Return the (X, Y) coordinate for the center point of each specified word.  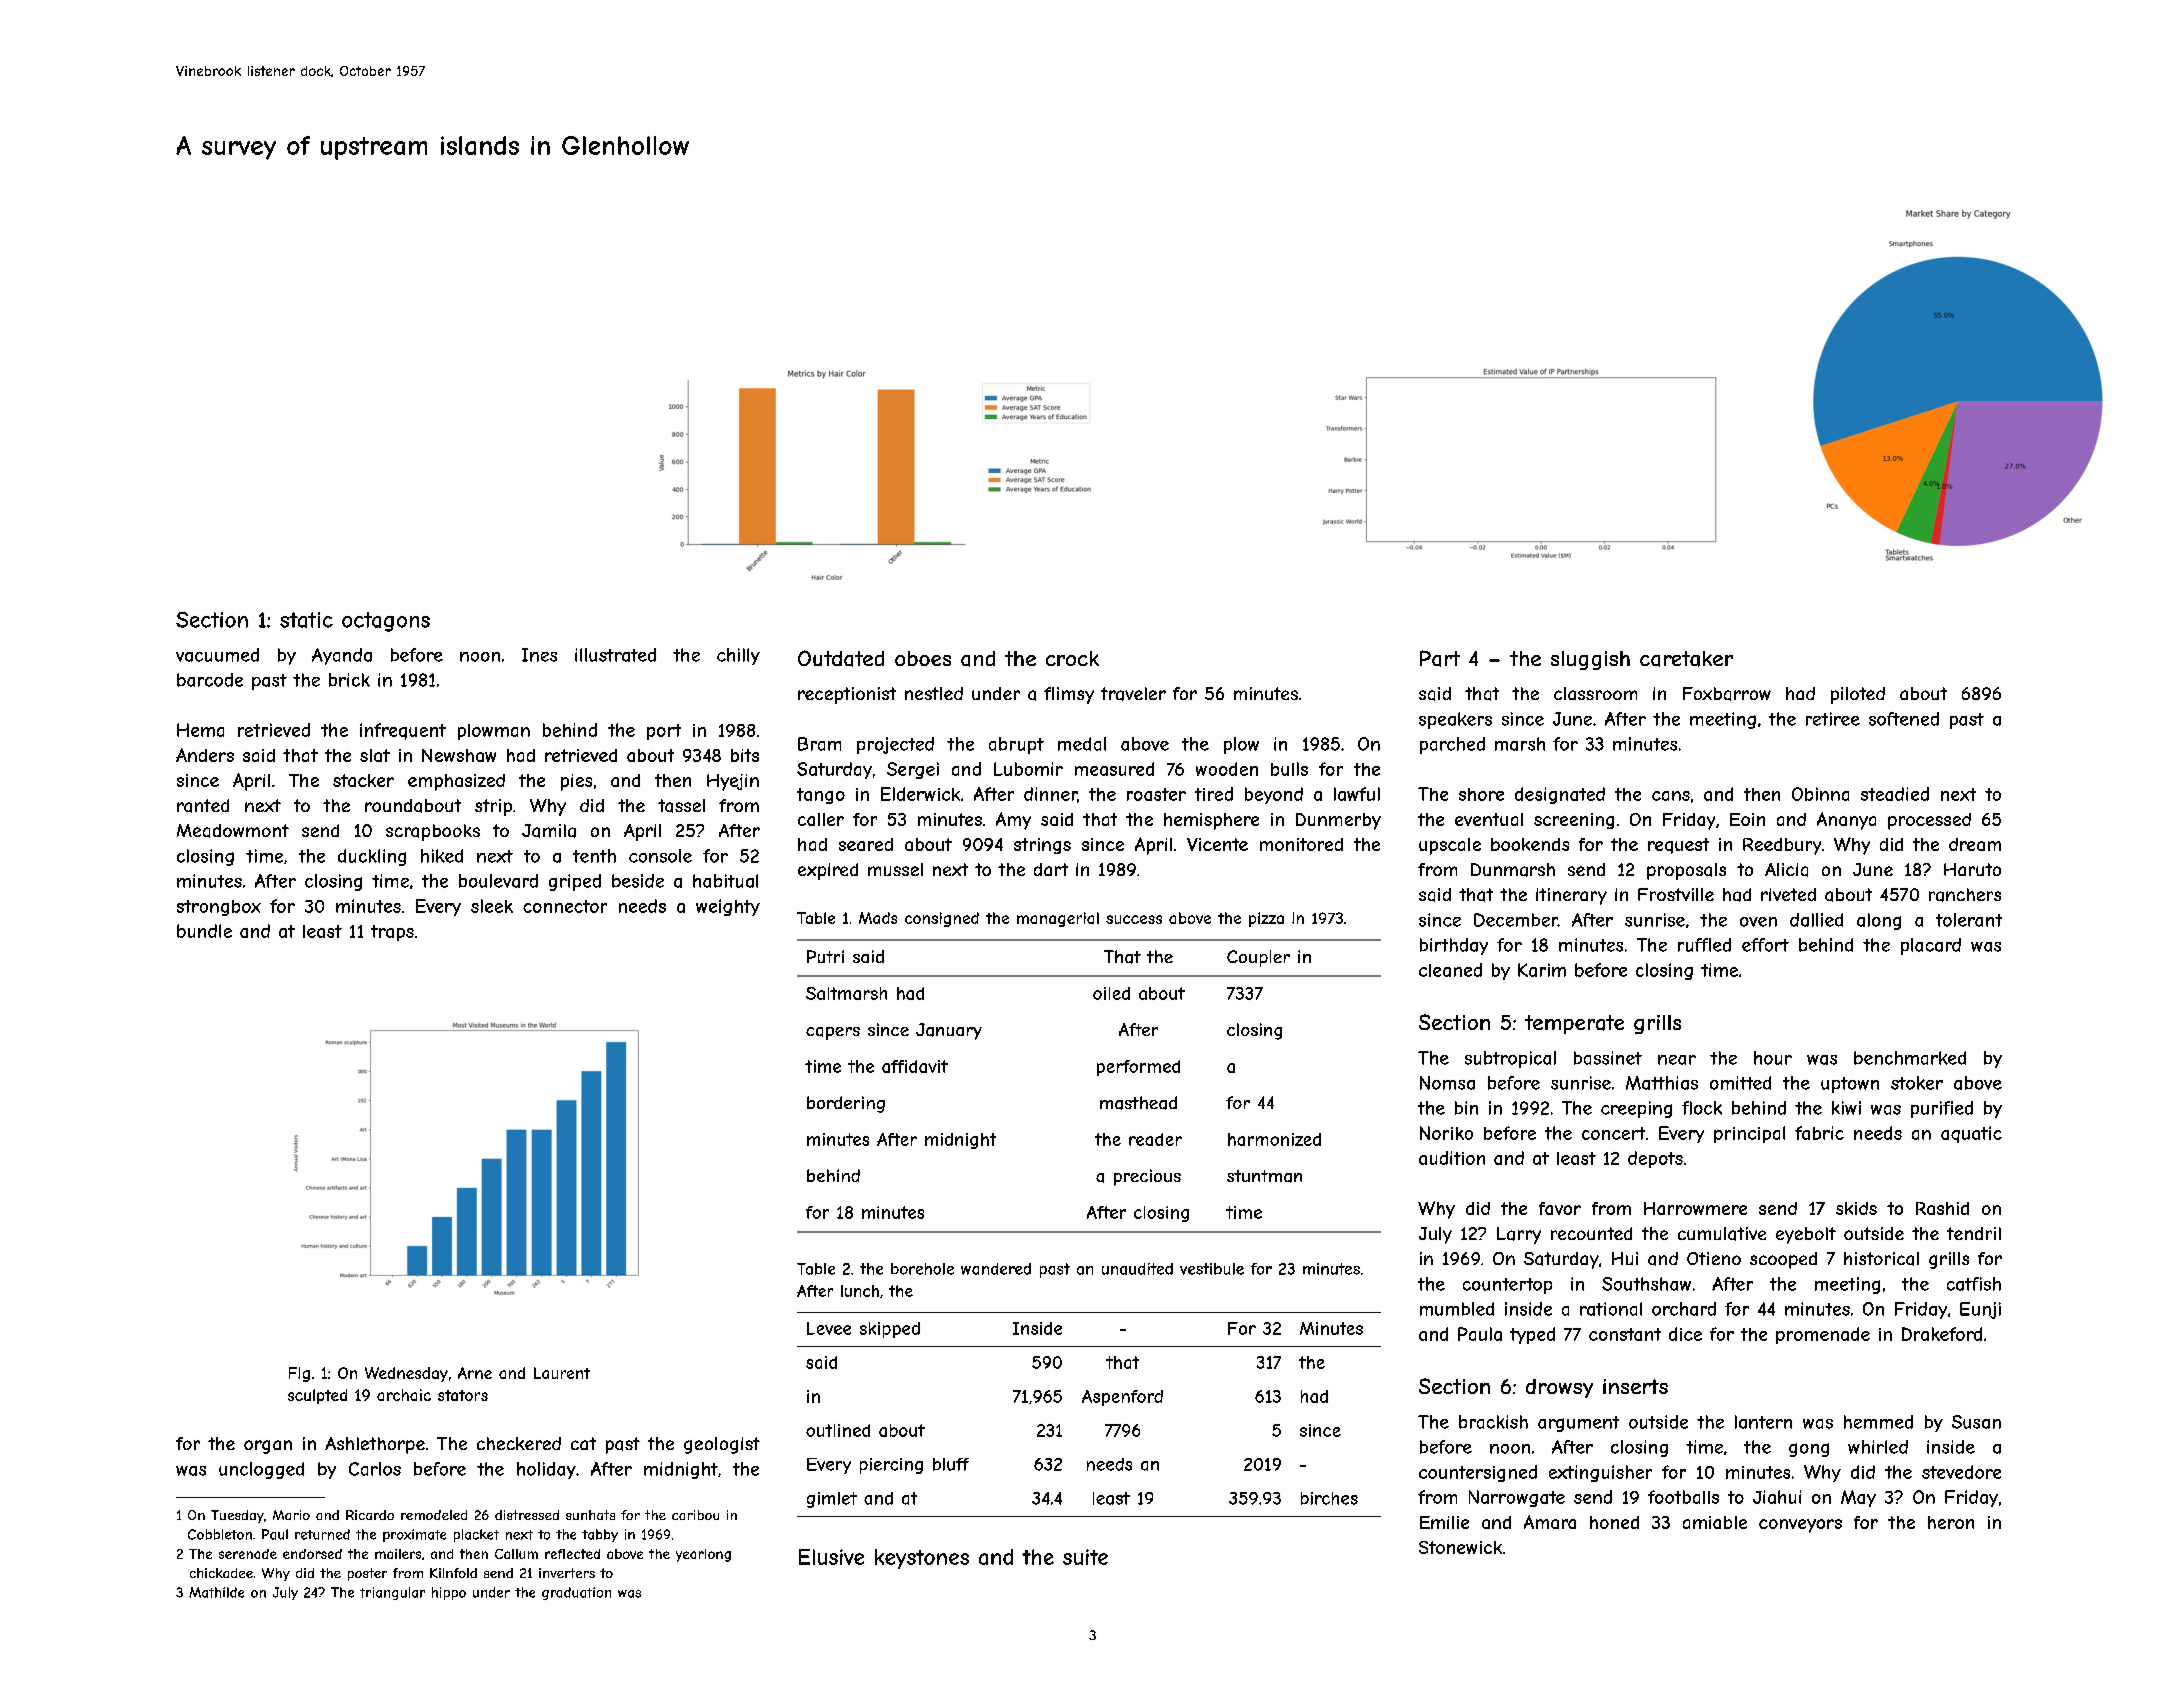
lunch (860, 1291)
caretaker (1686, 659)
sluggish (1590, 660)
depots (1655, 1159)
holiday (546, 1470)
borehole (922, 1269)
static (306, 620)
